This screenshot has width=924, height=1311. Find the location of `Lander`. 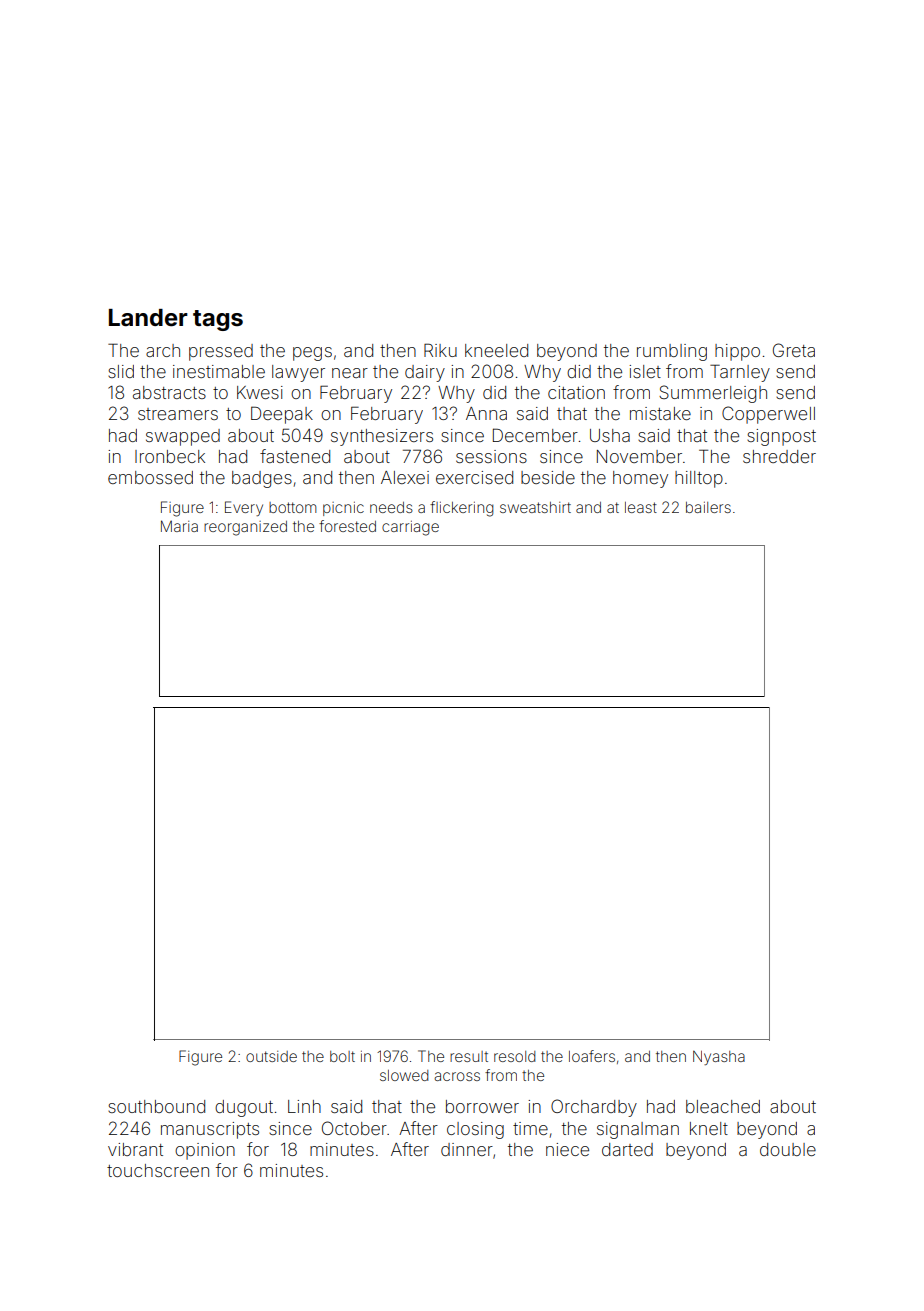

Lander is located at coordinates (148, 318).
